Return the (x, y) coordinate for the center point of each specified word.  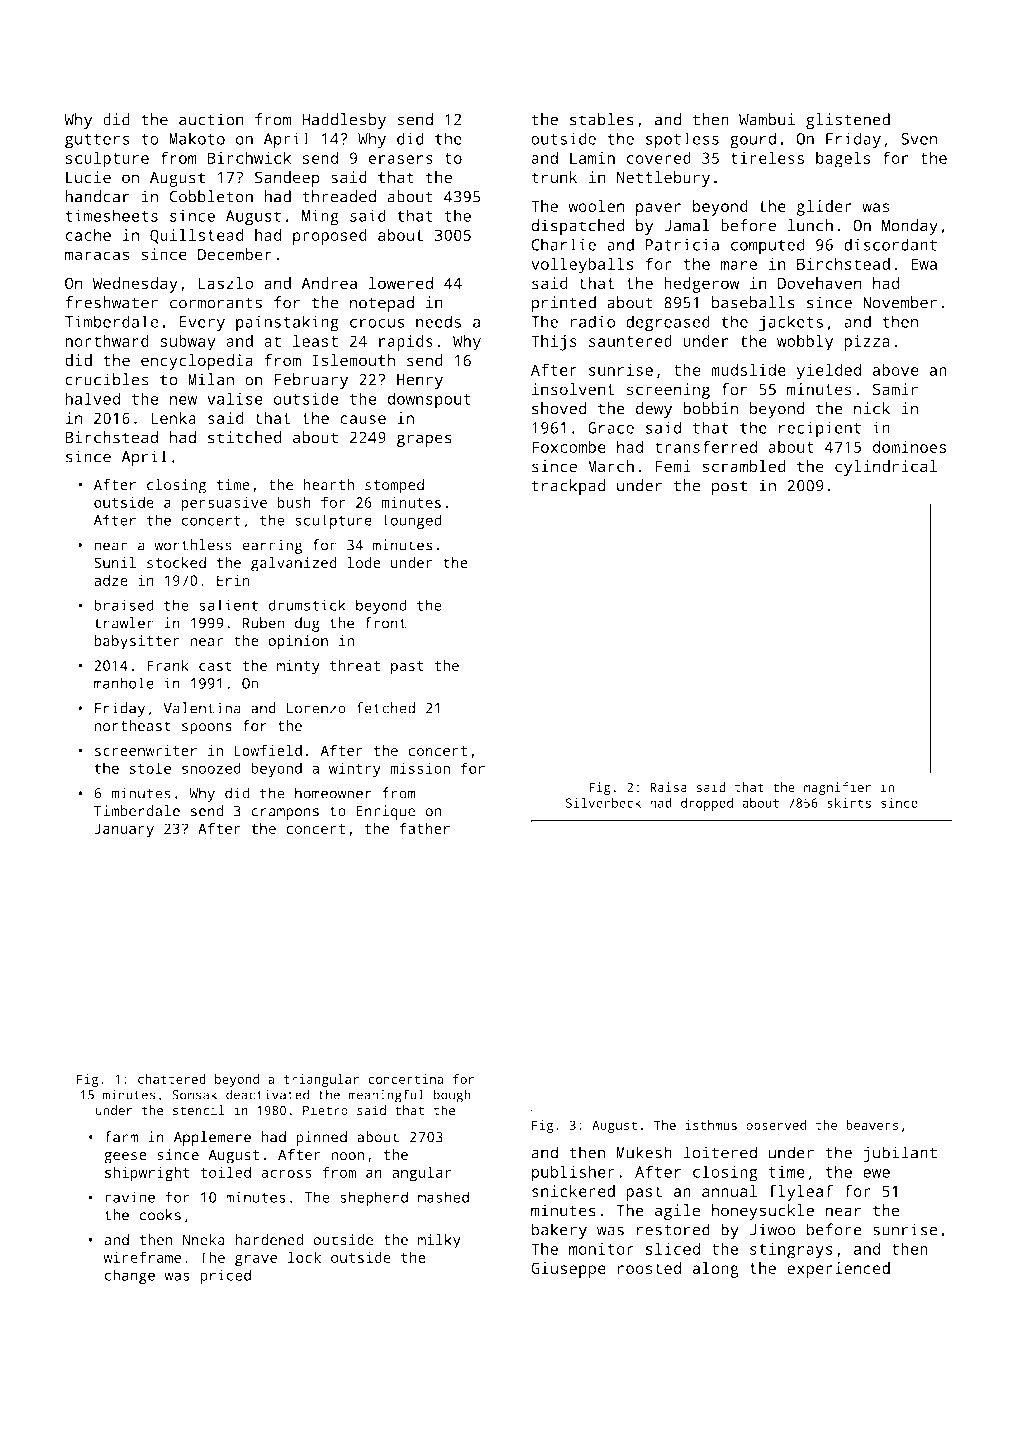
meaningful (386, 1096)
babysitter (137, 642)
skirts (849, 803)
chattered (172, 1079)
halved (92, 398)
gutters (97, 141)
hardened (269, 1240)
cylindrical (886, 468)
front (385, 623)
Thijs (554, 343)
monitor (601, 1249)
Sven (919, 139)
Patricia (682, 244)
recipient (820, 429)
